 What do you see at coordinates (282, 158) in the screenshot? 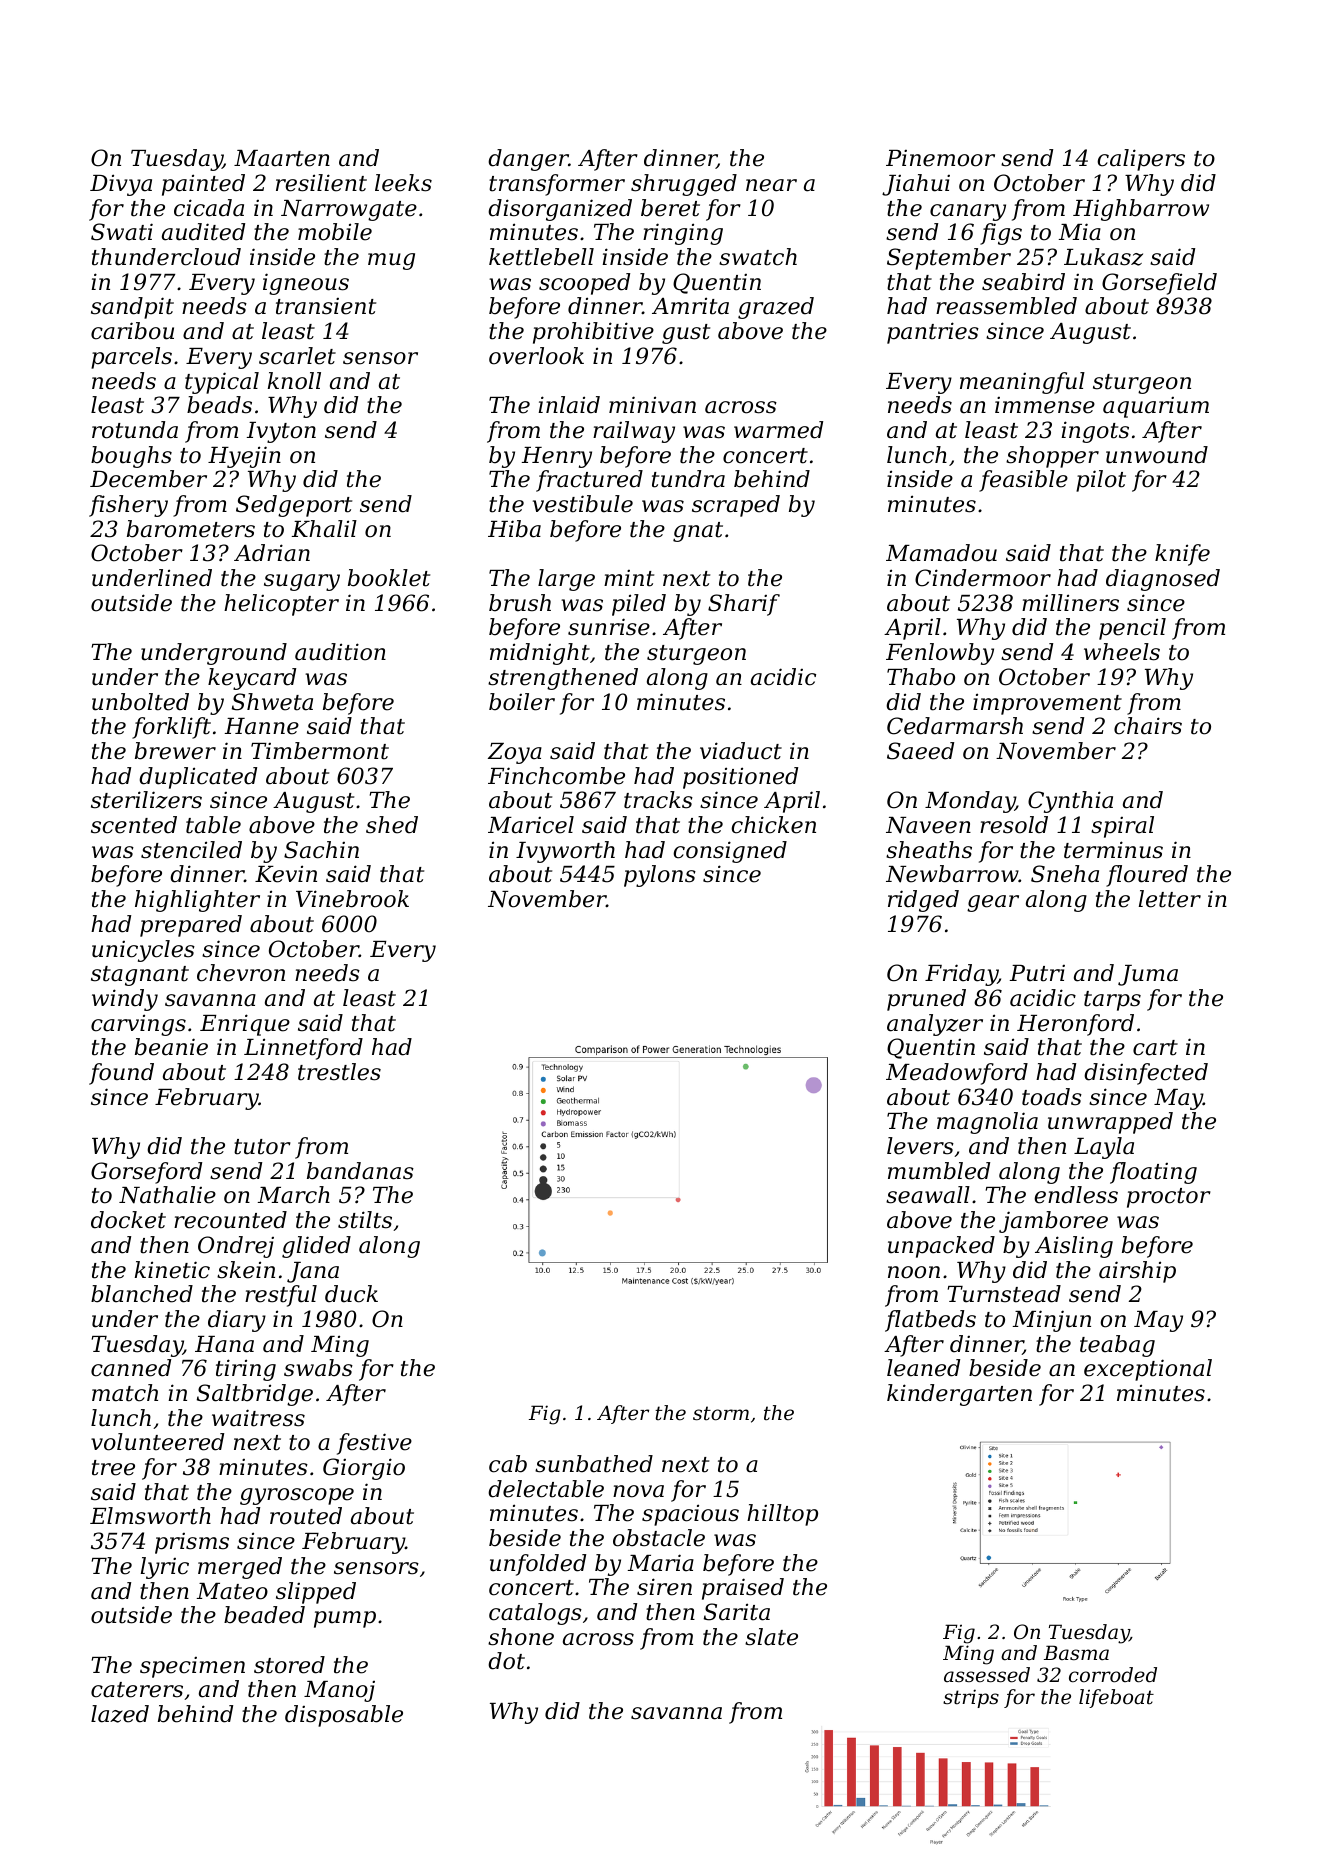
I see `Maarten` at bounding box center [282, 158].
